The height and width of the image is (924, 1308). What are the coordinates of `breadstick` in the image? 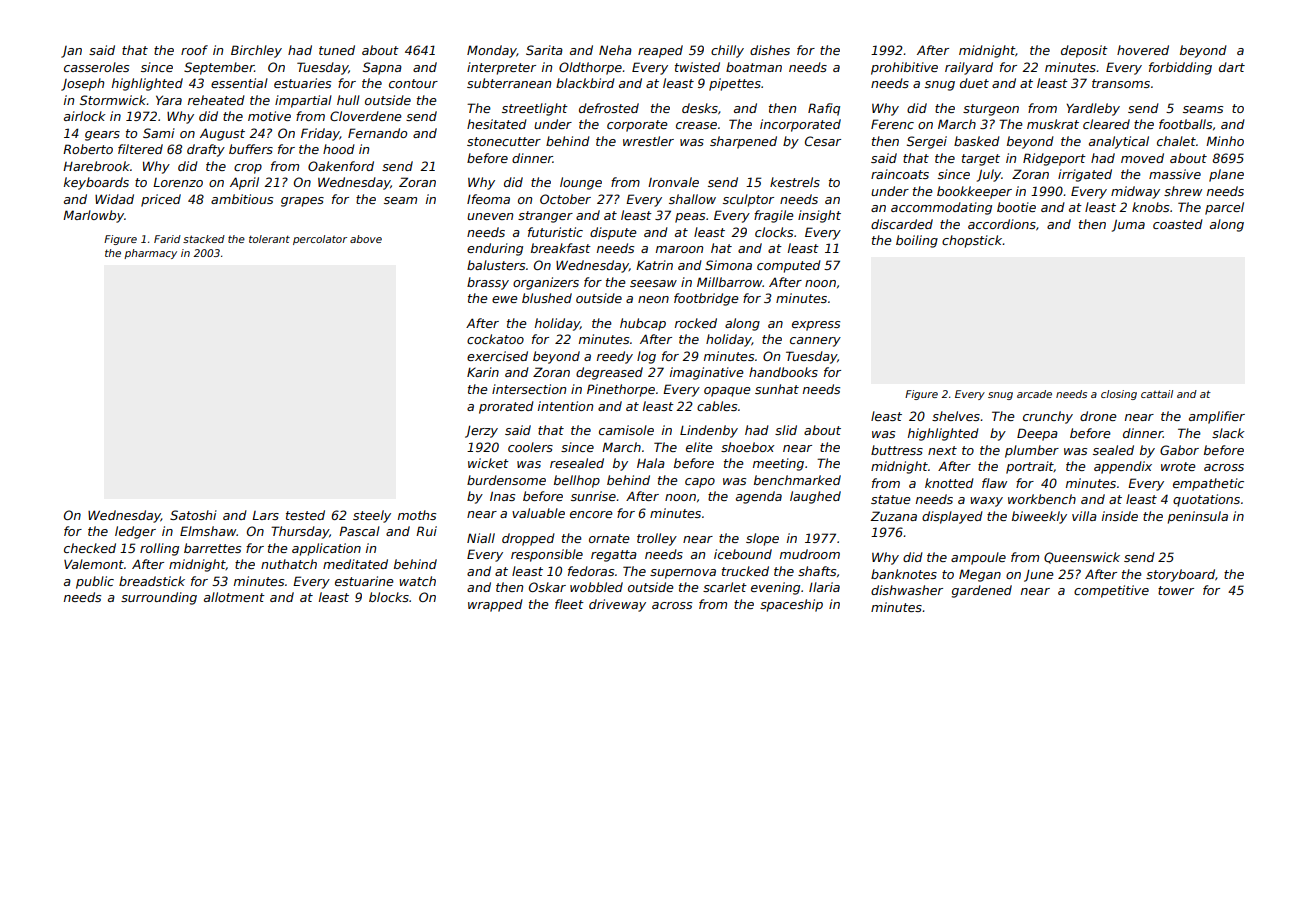 It's located at (152, 581).
